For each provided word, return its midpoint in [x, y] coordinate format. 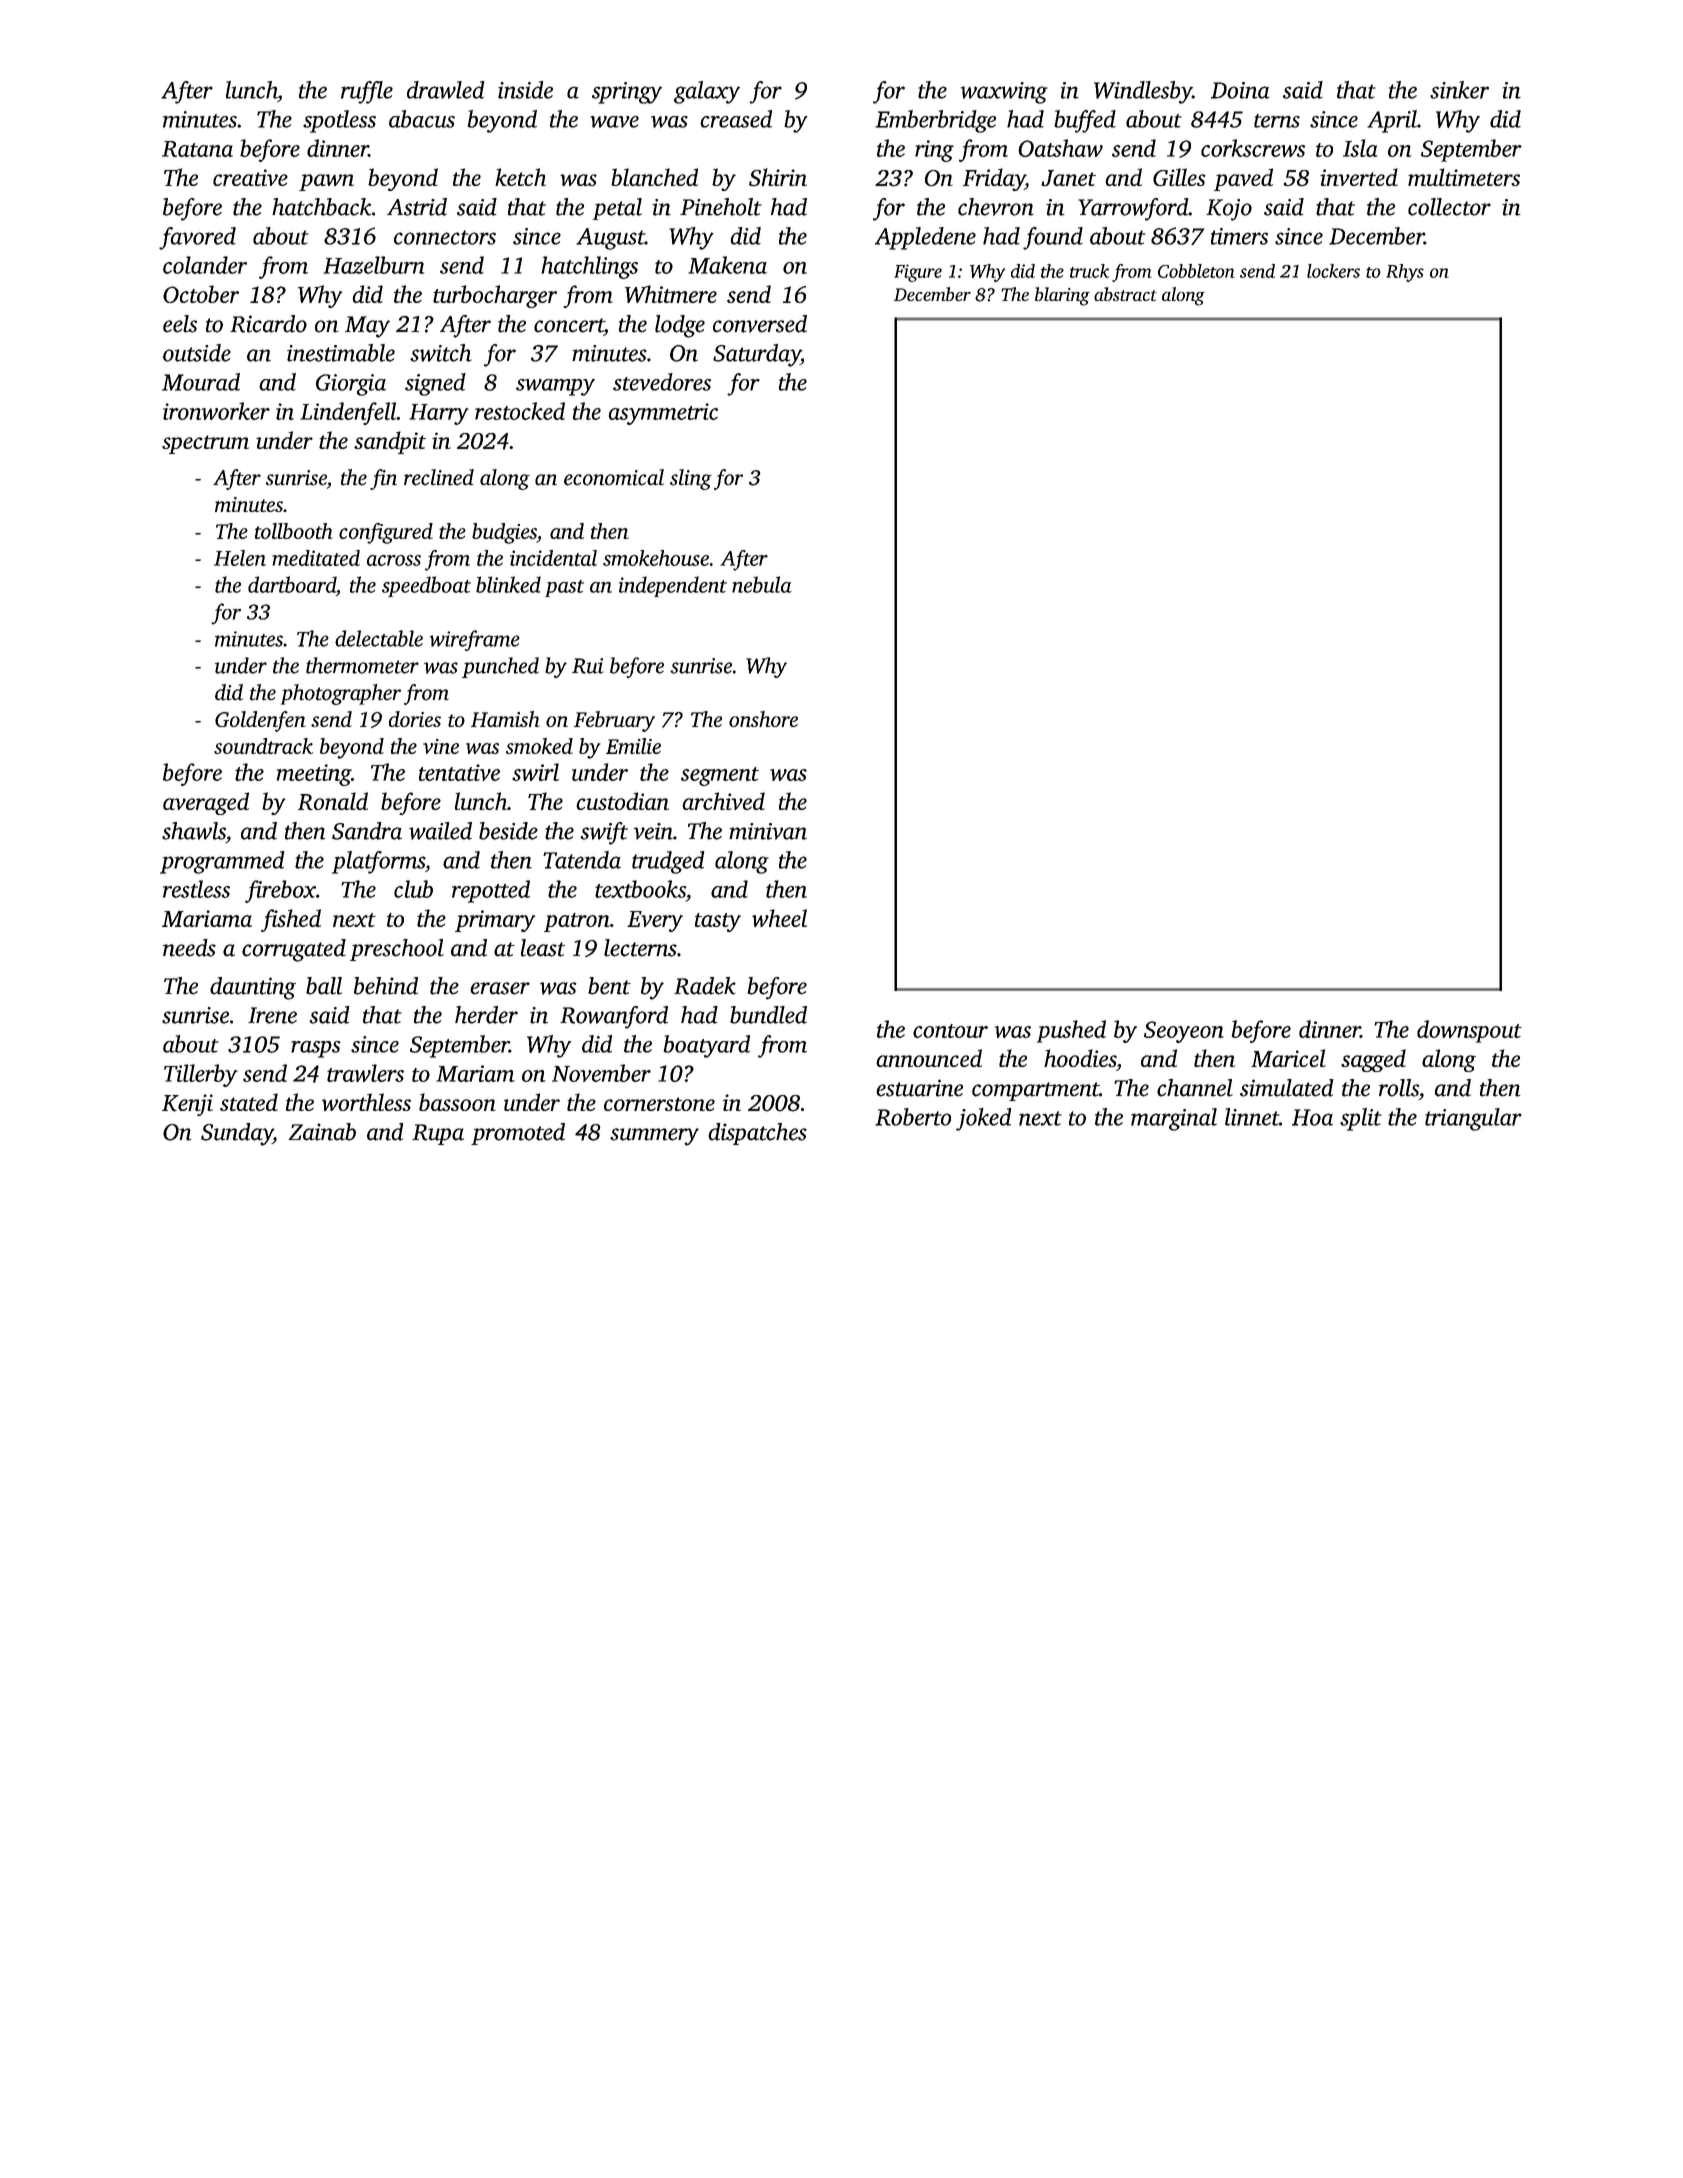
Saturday [757, 355]
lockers [1333, 271]
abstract [1125, 294]
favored [197, 238]
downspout [1469, 1031]
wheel [779, 918]
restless [196, 889]
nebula [762, 584]
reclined [439, 477]
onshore [763, 719]
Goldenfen [260, 721]
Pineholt [721, 207]
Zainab [322, 1132]
